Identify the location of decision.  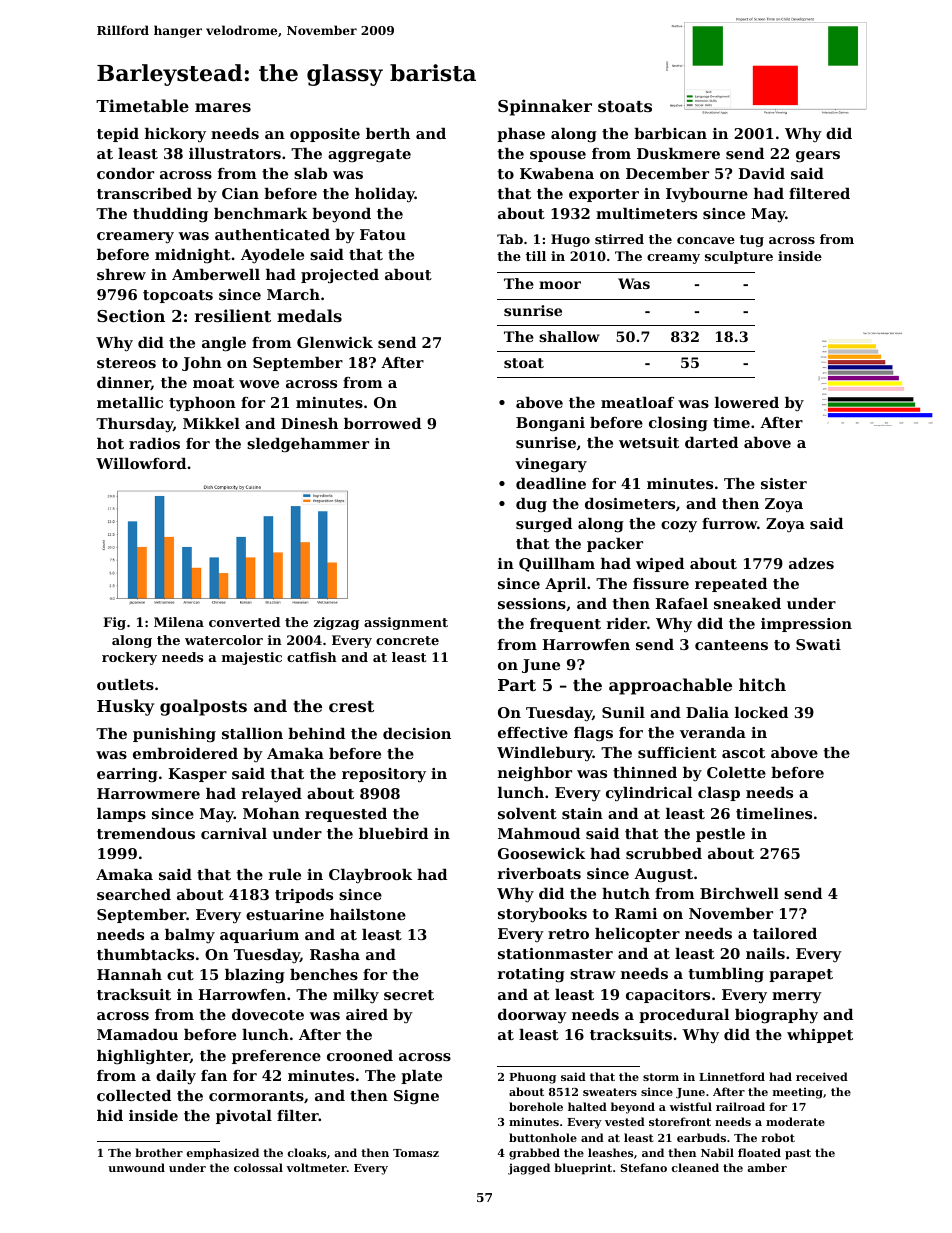
(417, 733).
